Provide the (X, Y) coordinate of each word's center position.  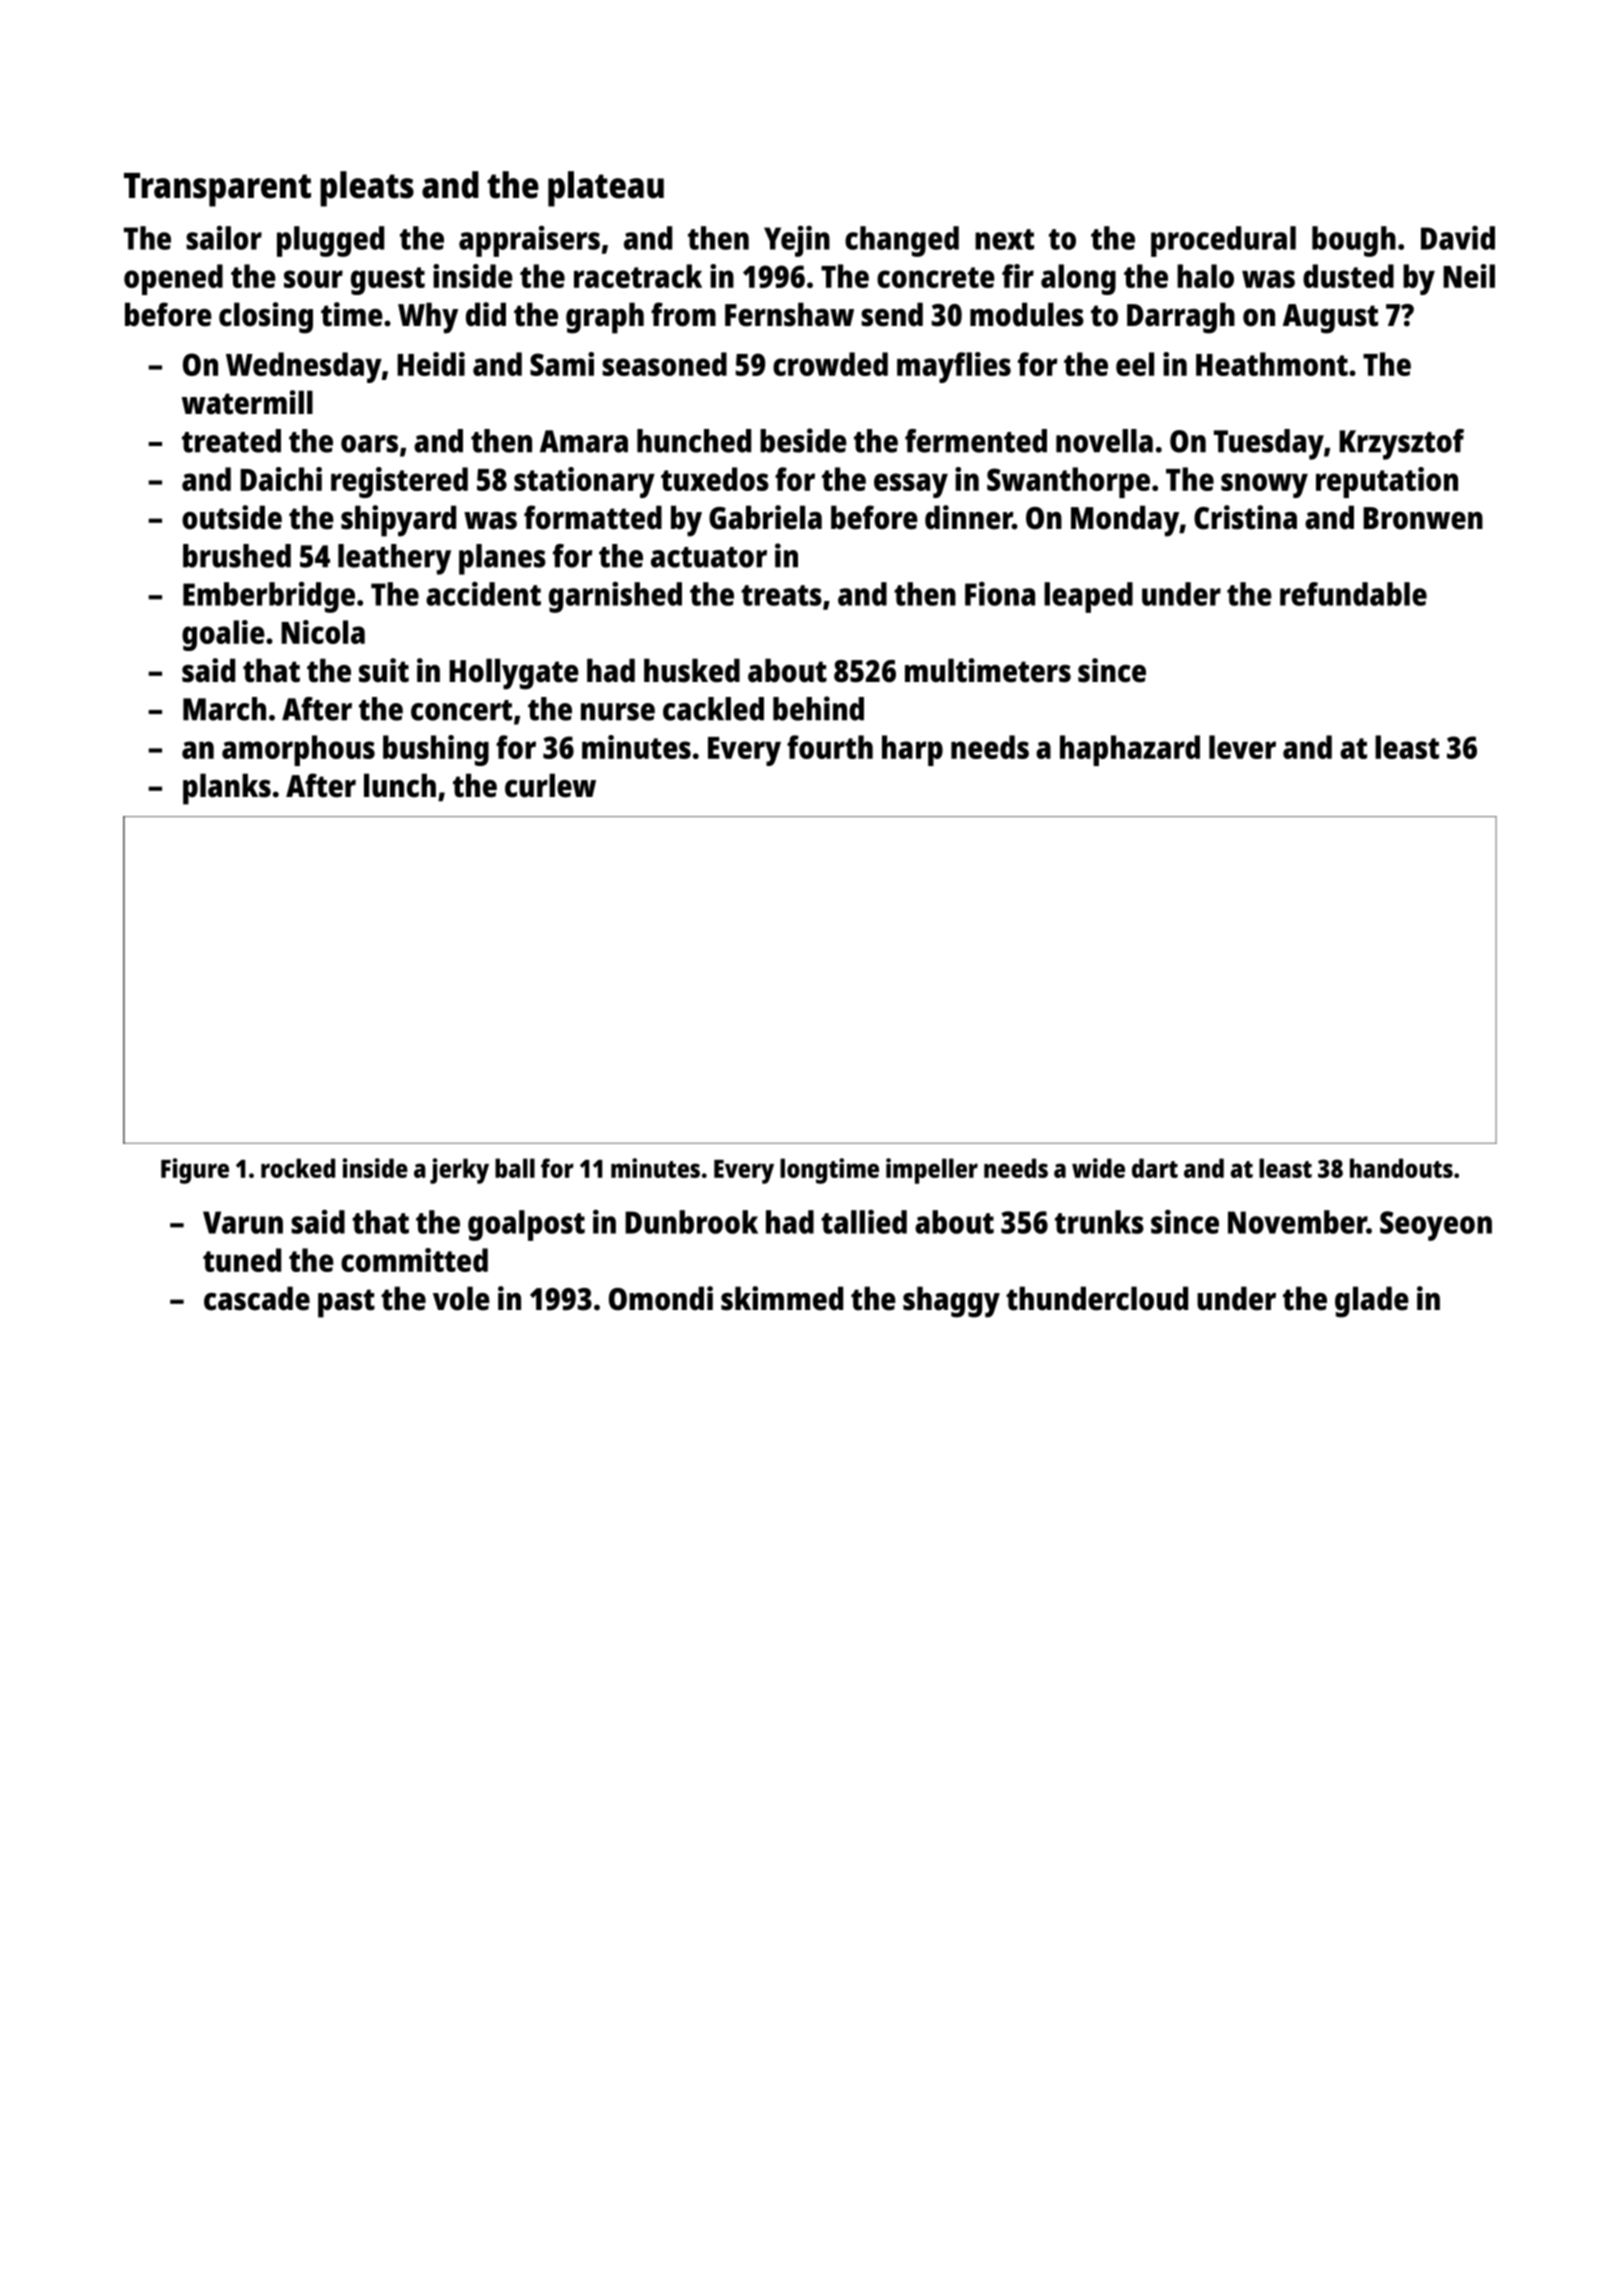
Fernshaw (789, 314)
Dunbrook (691, 1222)
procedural (1223, 241)
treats (781, 595)
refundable (1353, 594)
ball (515, 1168)
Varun (243, 1222)
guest (388, 281)
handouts (1401, 1168)
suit (384, 670)
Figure (195, 1171)
